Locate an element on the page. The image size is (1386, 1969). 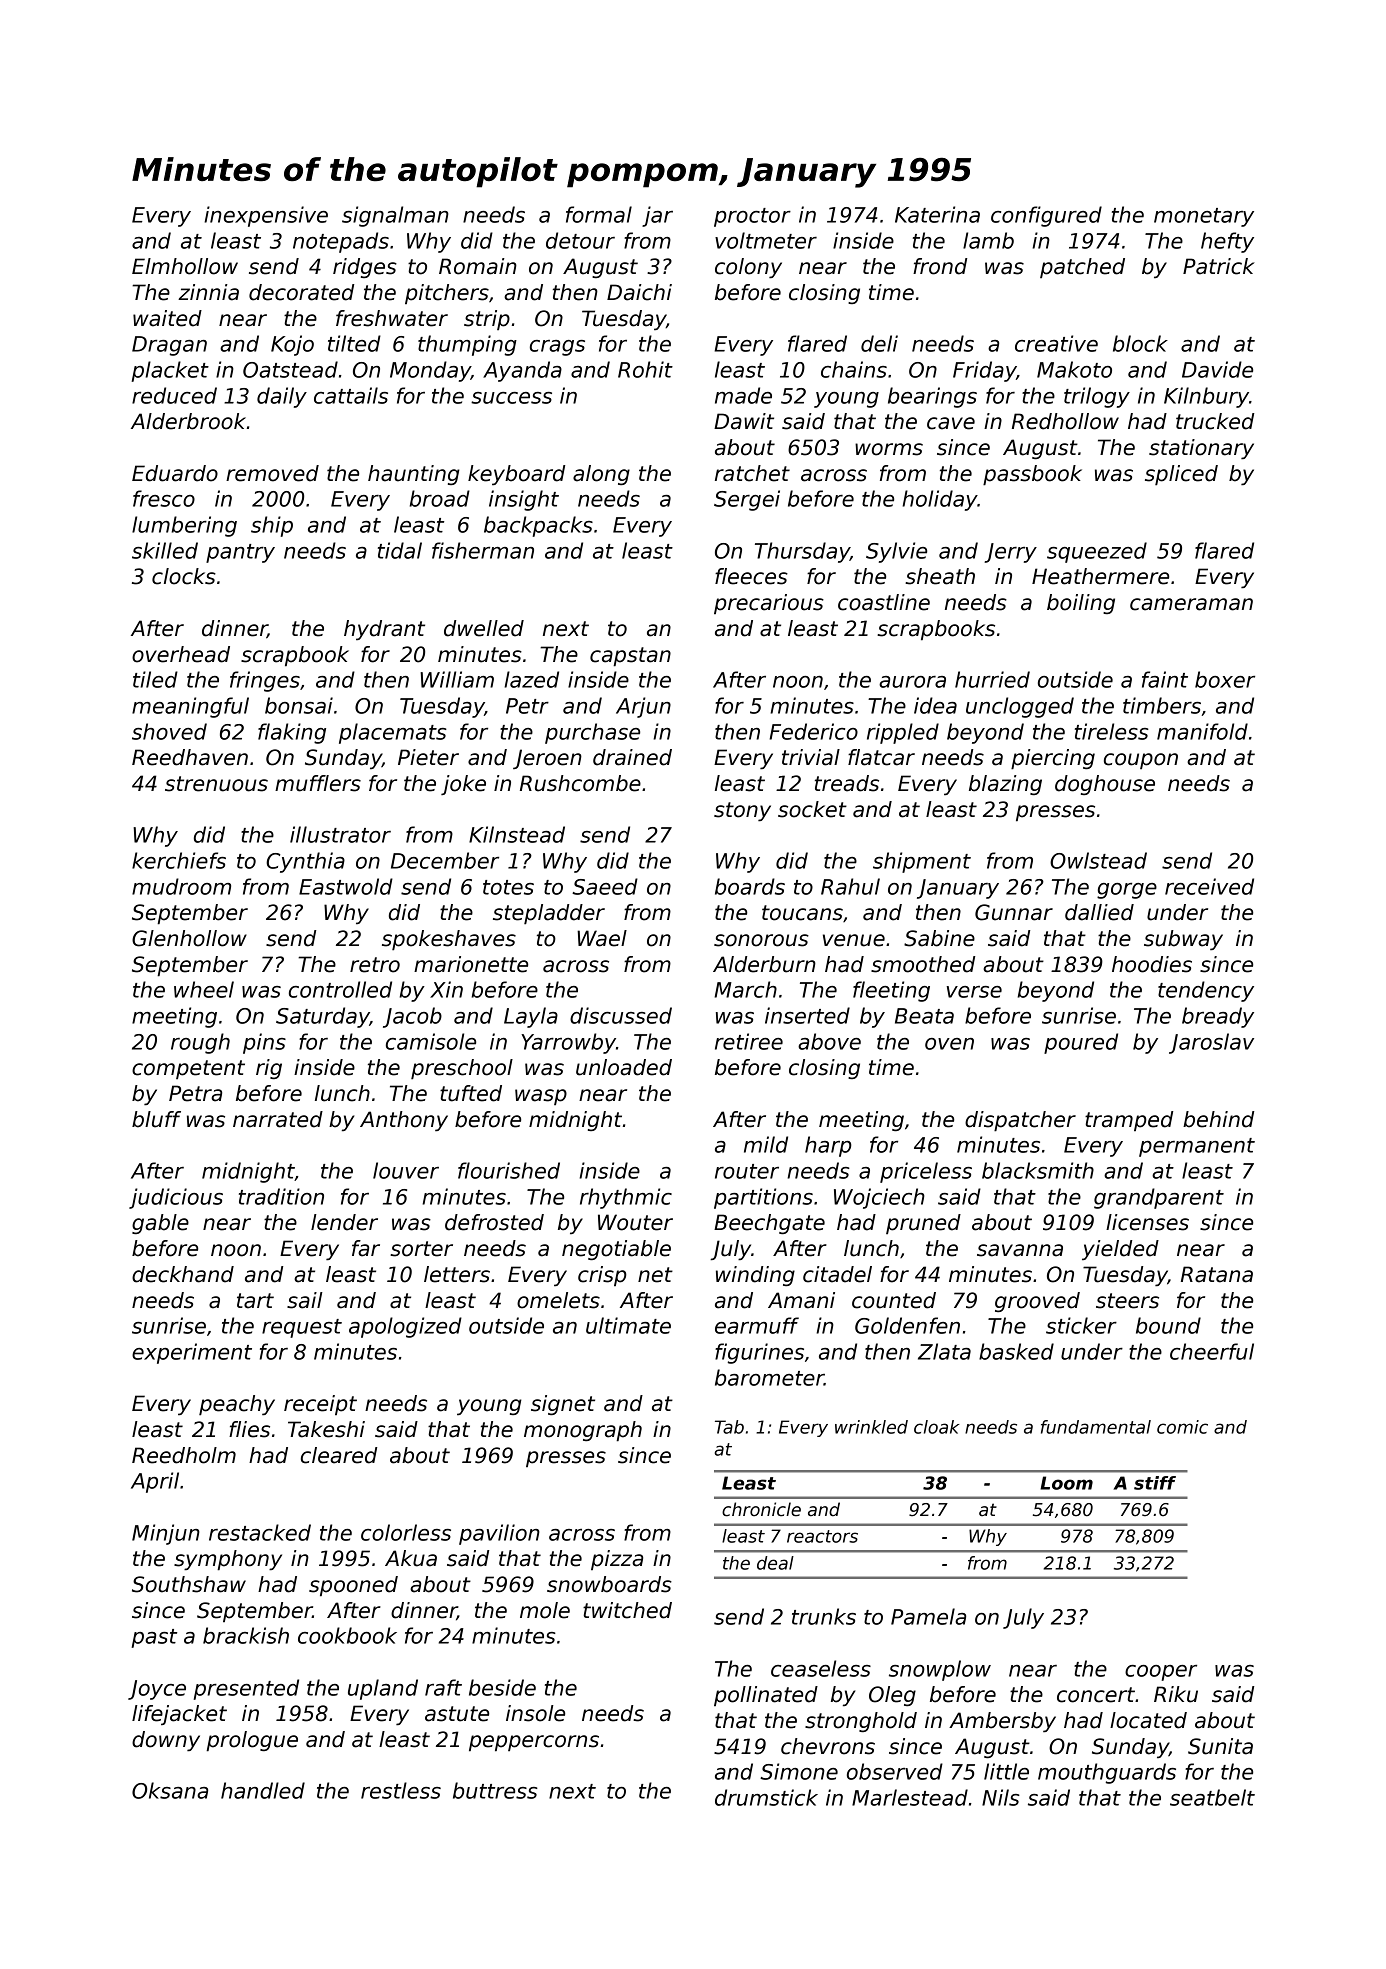
tendency is located at coordinates (1206, 991).
